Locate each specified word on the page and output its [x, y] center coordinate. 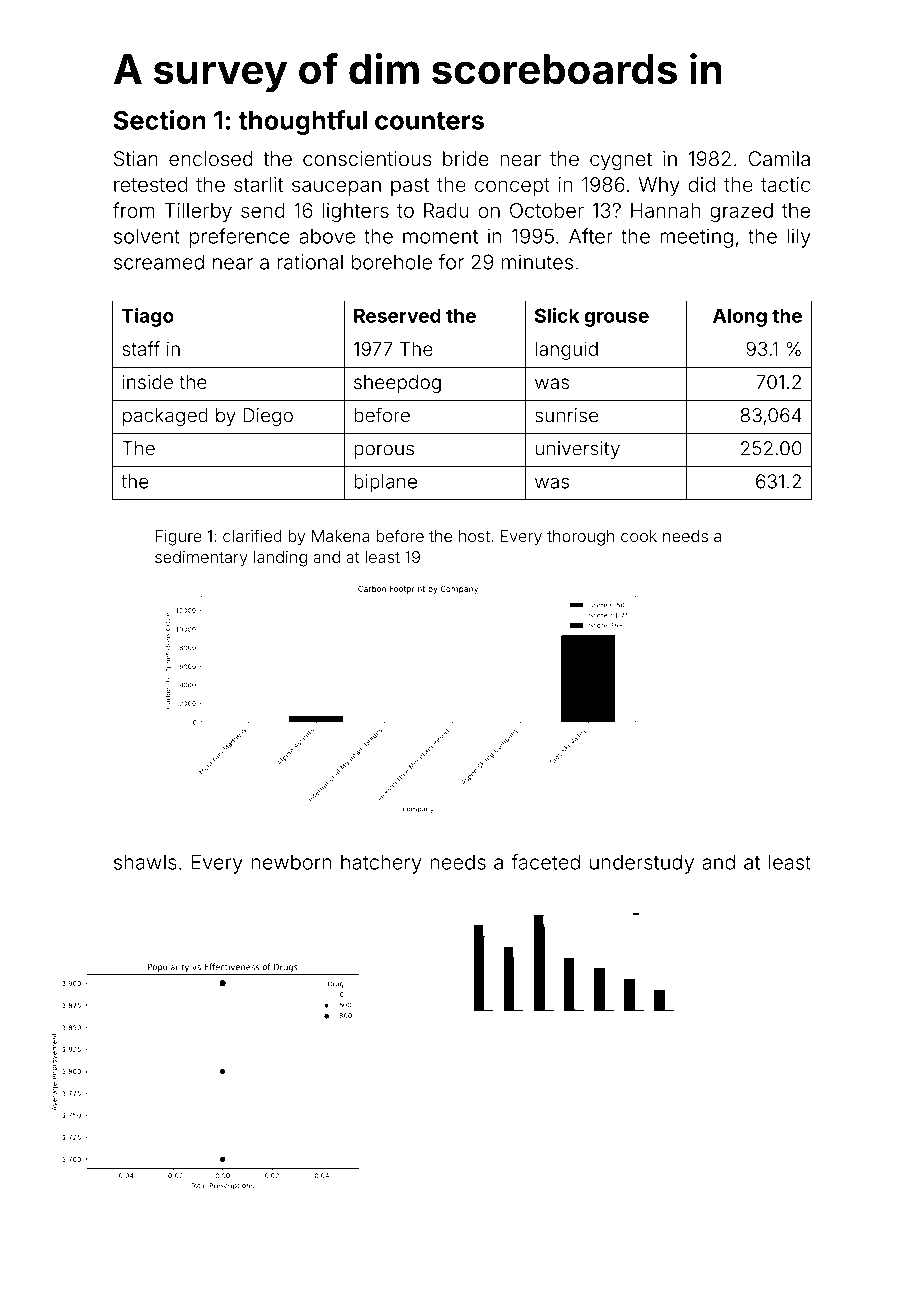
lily [799, 238]
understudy [642, 864]
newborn [291, 862]
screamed [159, 262]
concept [512, 187]
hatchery [381, 864]
